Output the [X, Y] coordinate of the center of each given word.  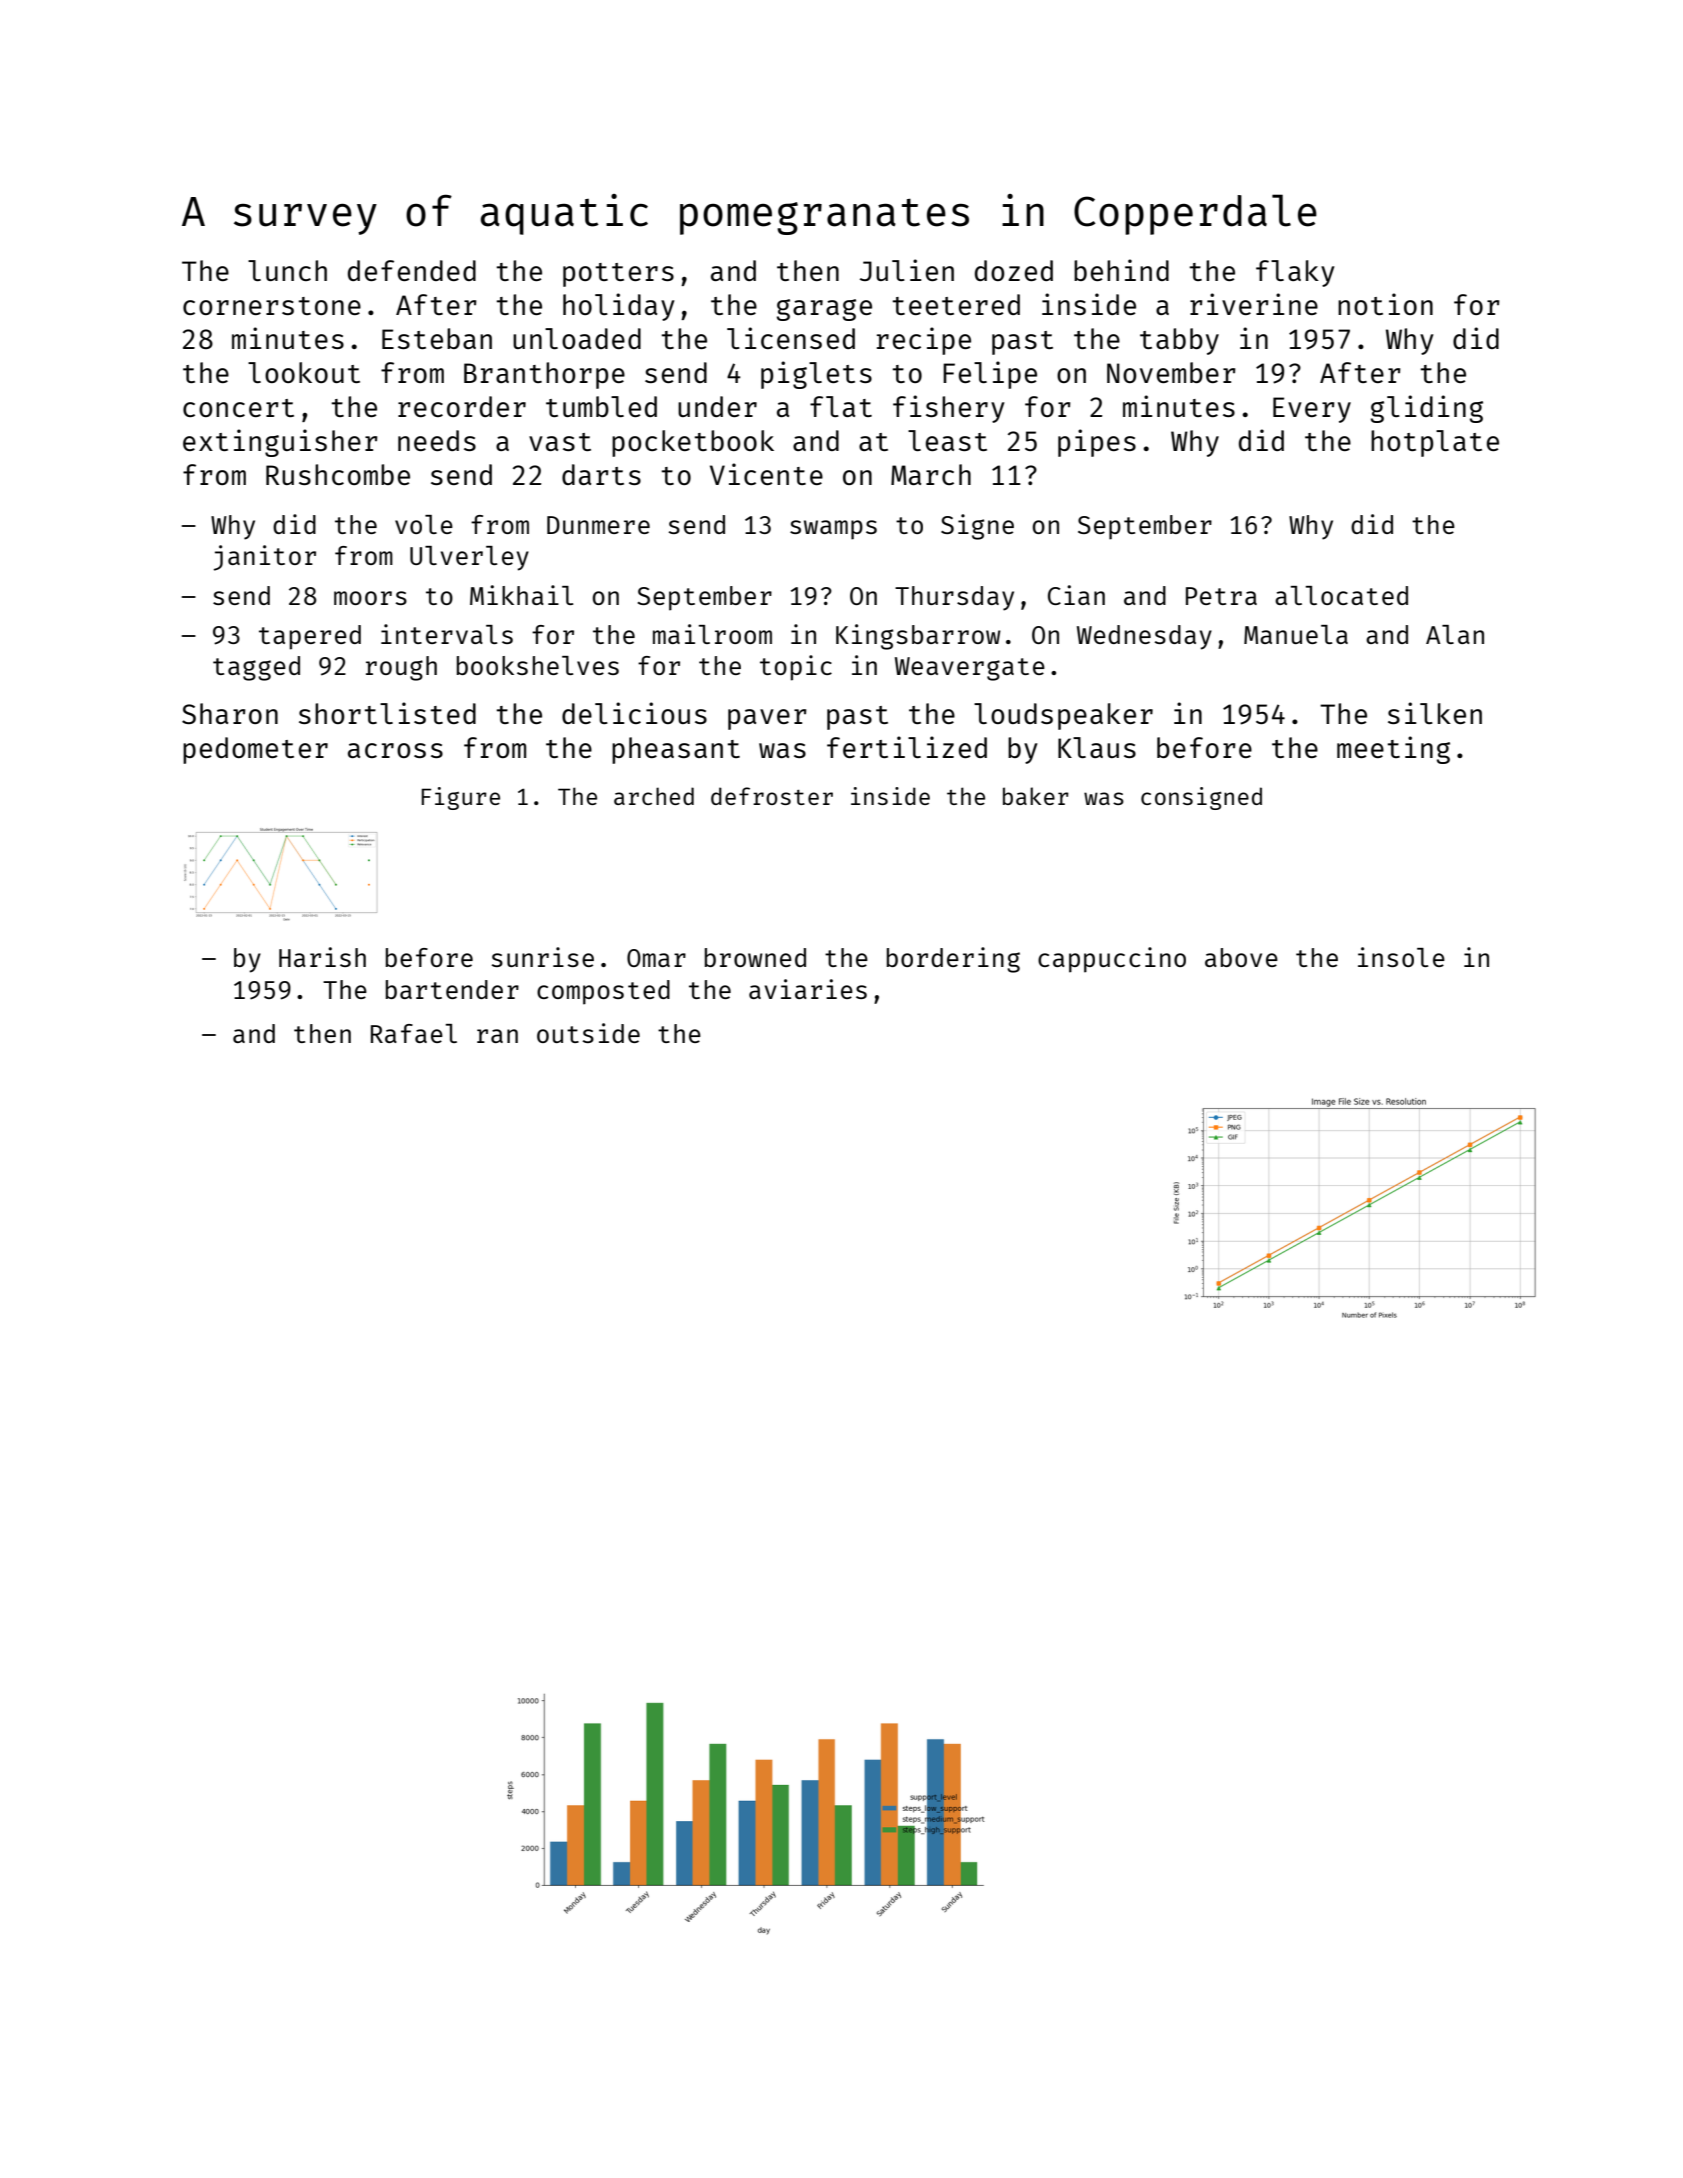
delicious [634, 713]
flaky [1295, 273]
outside [588, 1033]
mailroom [712, 634]
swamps [833, 530]
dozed [1014, 270]
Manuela [1296, 634]
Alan [1455, 634]
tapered [310, 637]
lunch [287, 270]
